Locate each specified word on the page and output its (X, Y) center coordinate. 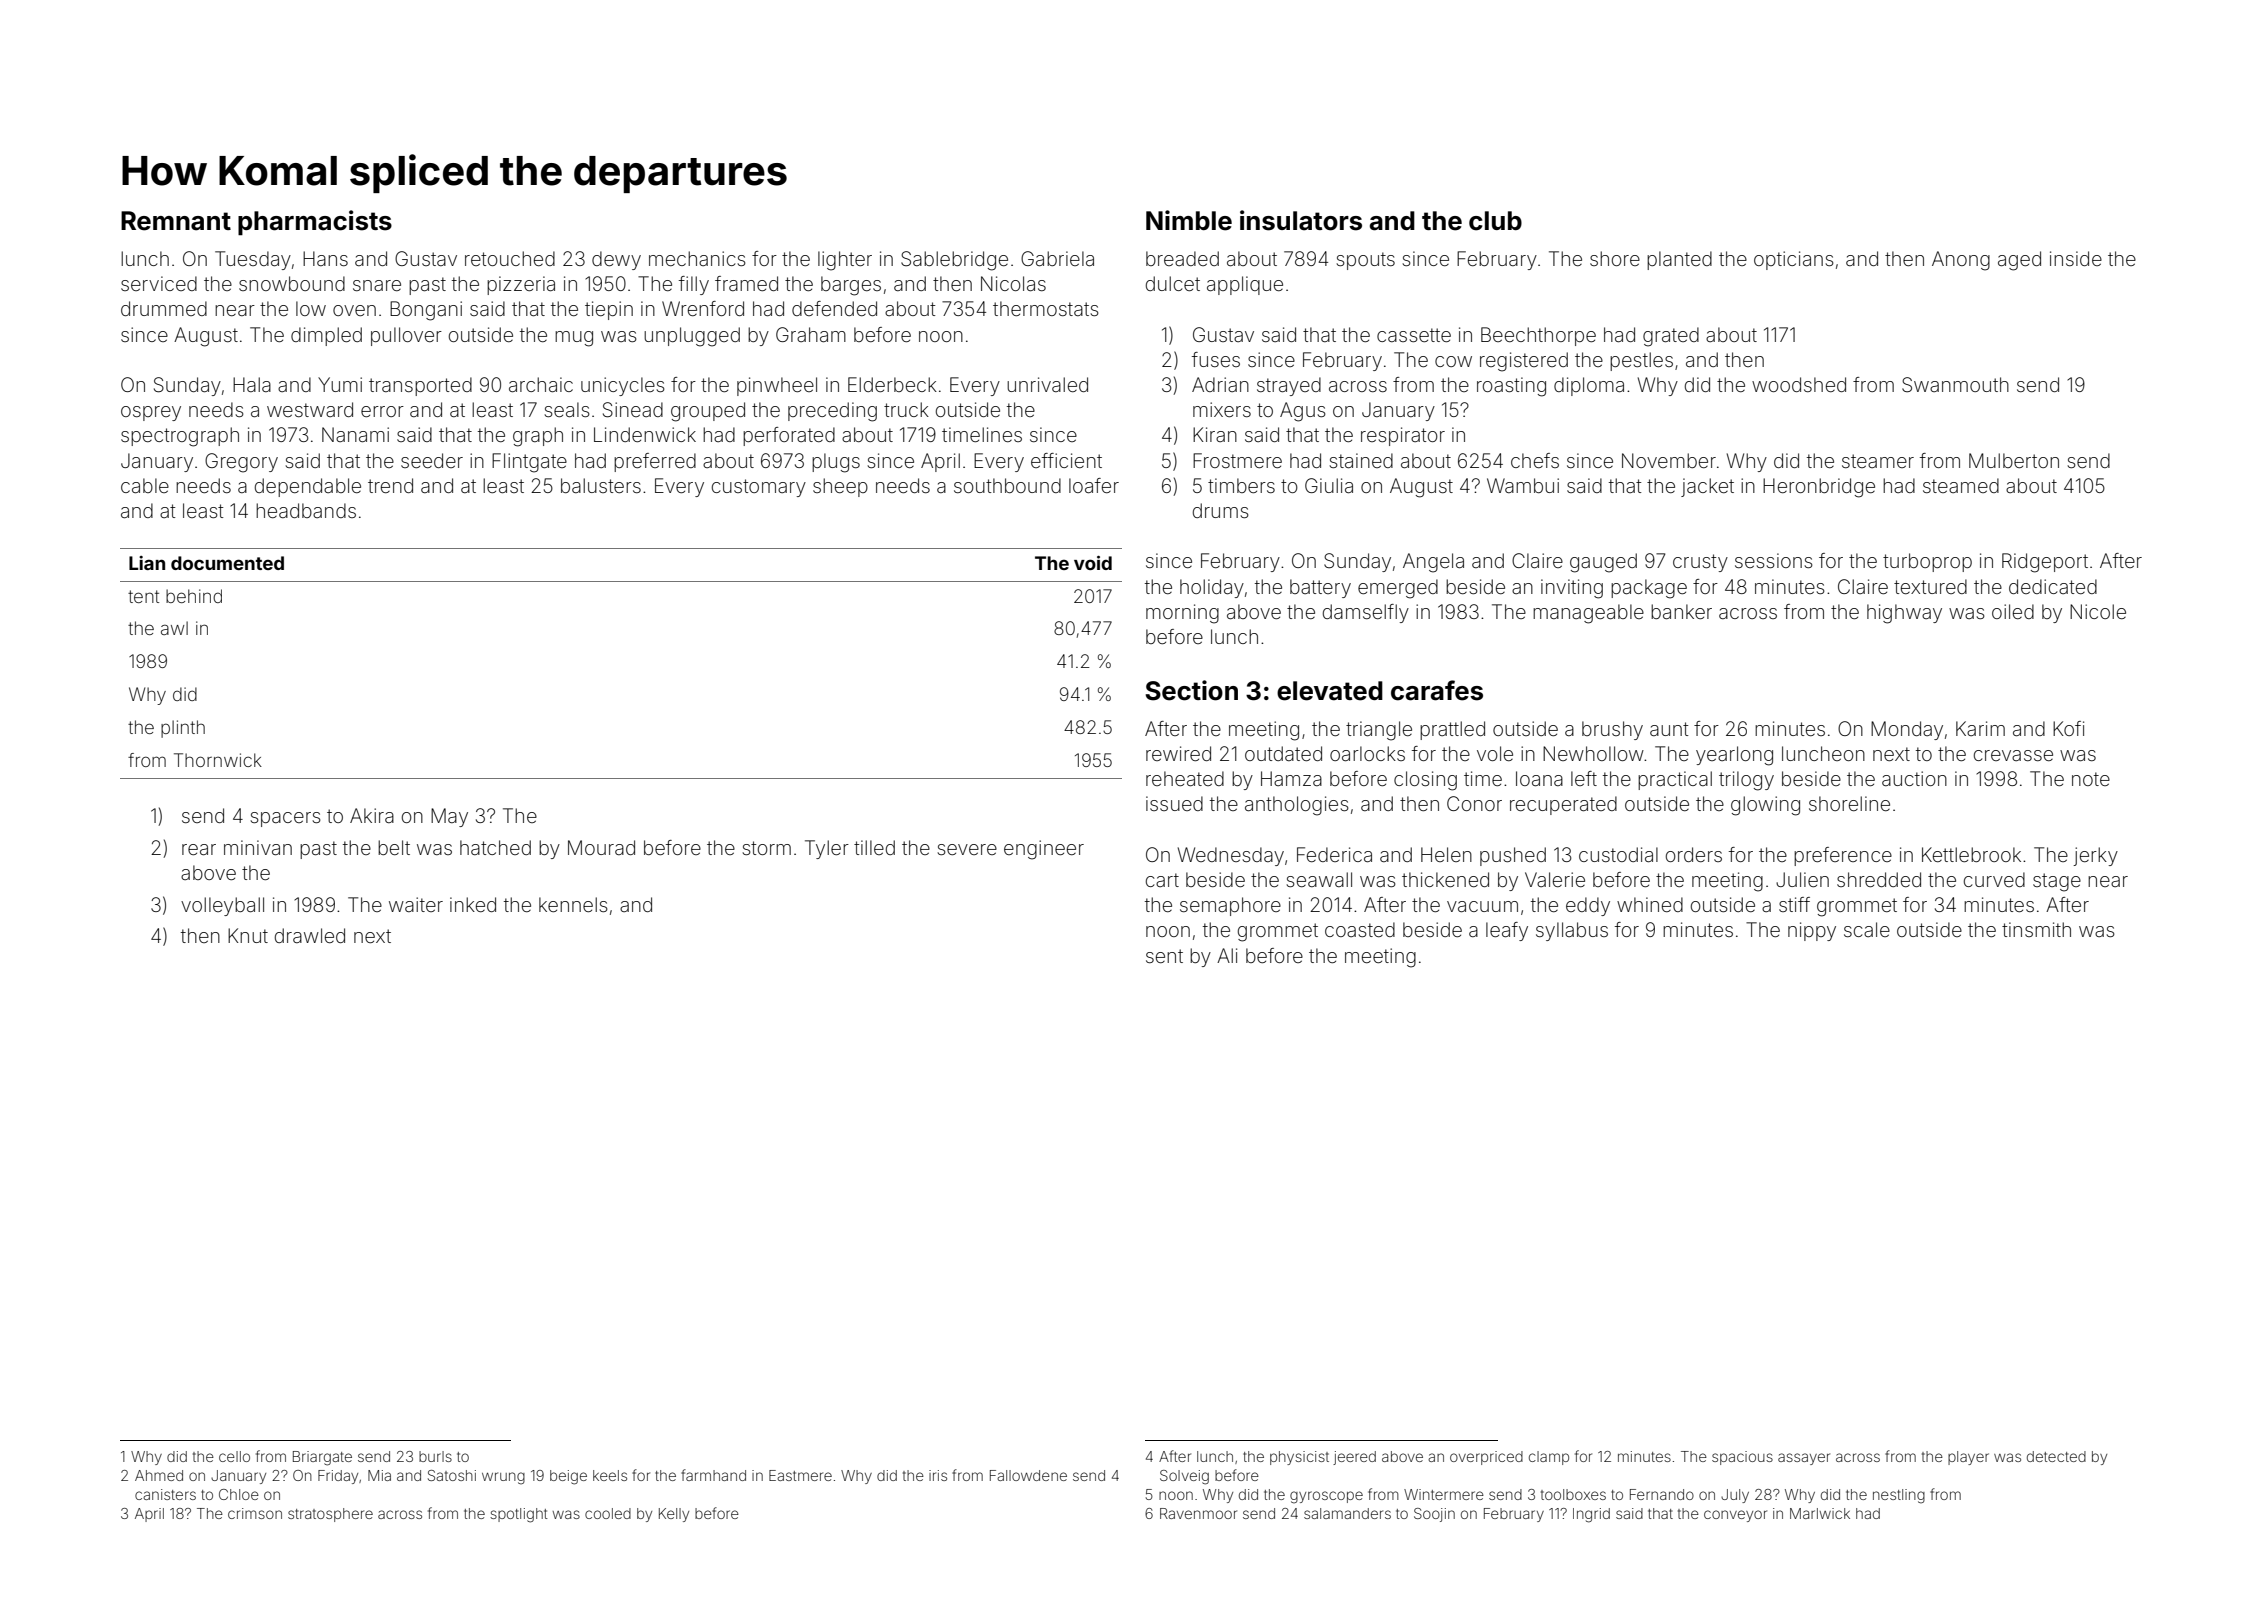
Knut (248, 935)
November (1669, 460)
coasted (1360, 929)
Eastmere (800, 1475)
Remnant (176, 221)
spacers (285, 819)
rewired (1178, 753)
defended (834, 308)
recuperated (1563, 805)
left (1584, 778)
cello (234, 1456)
